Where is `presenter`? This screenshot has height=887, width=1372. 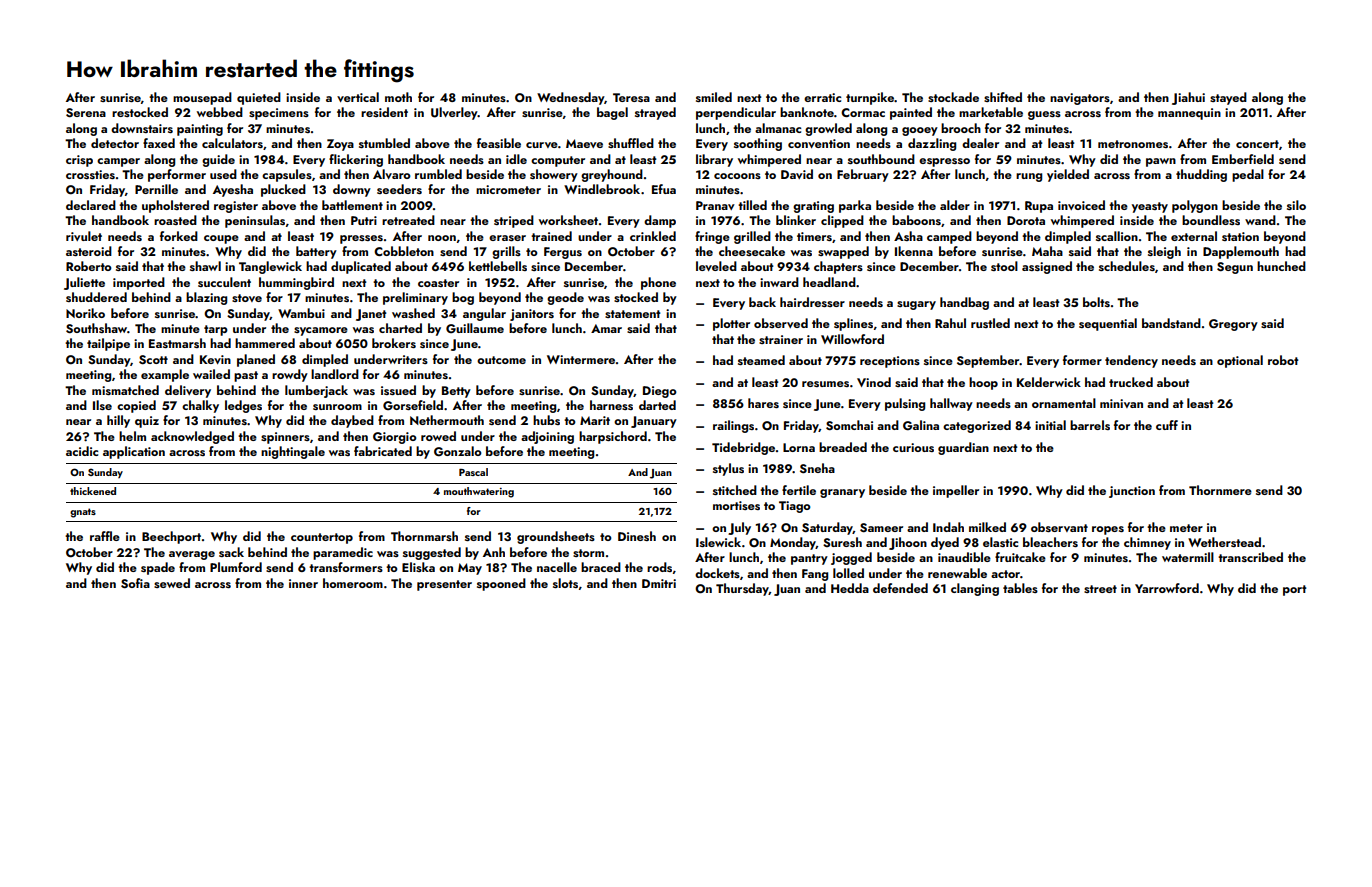 presenter is located at coordinates (444, 585).
